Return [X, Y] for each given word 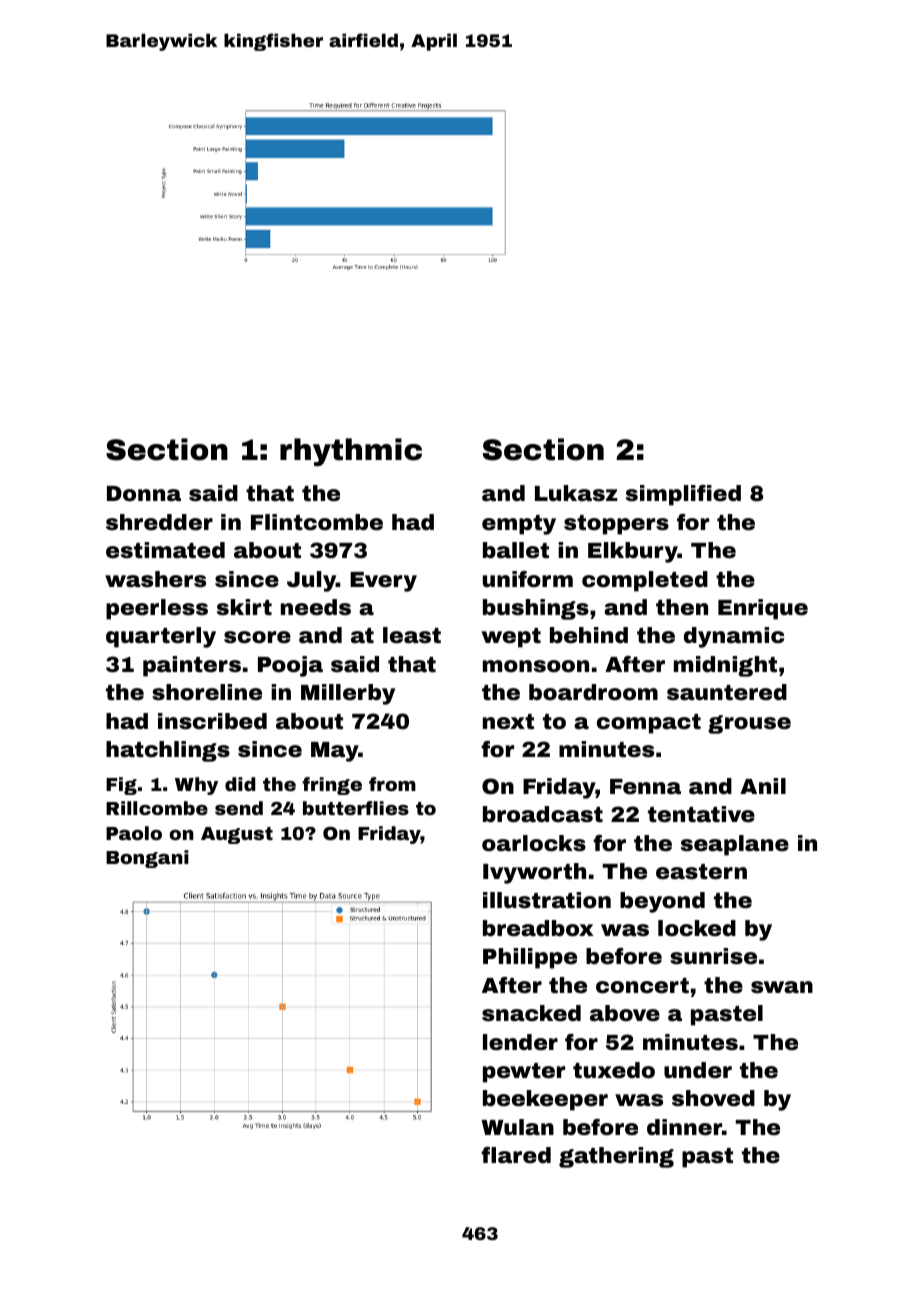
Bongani [147, 859]
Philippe [530, 958]
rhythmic [351, 452]
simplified [683, 495]
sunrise [713, 956]
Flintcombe [317, 522]
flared [516, 1155]
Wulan [518, 1127]
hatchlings [168, 751]
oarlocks [534, 843]
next [508, 721]
